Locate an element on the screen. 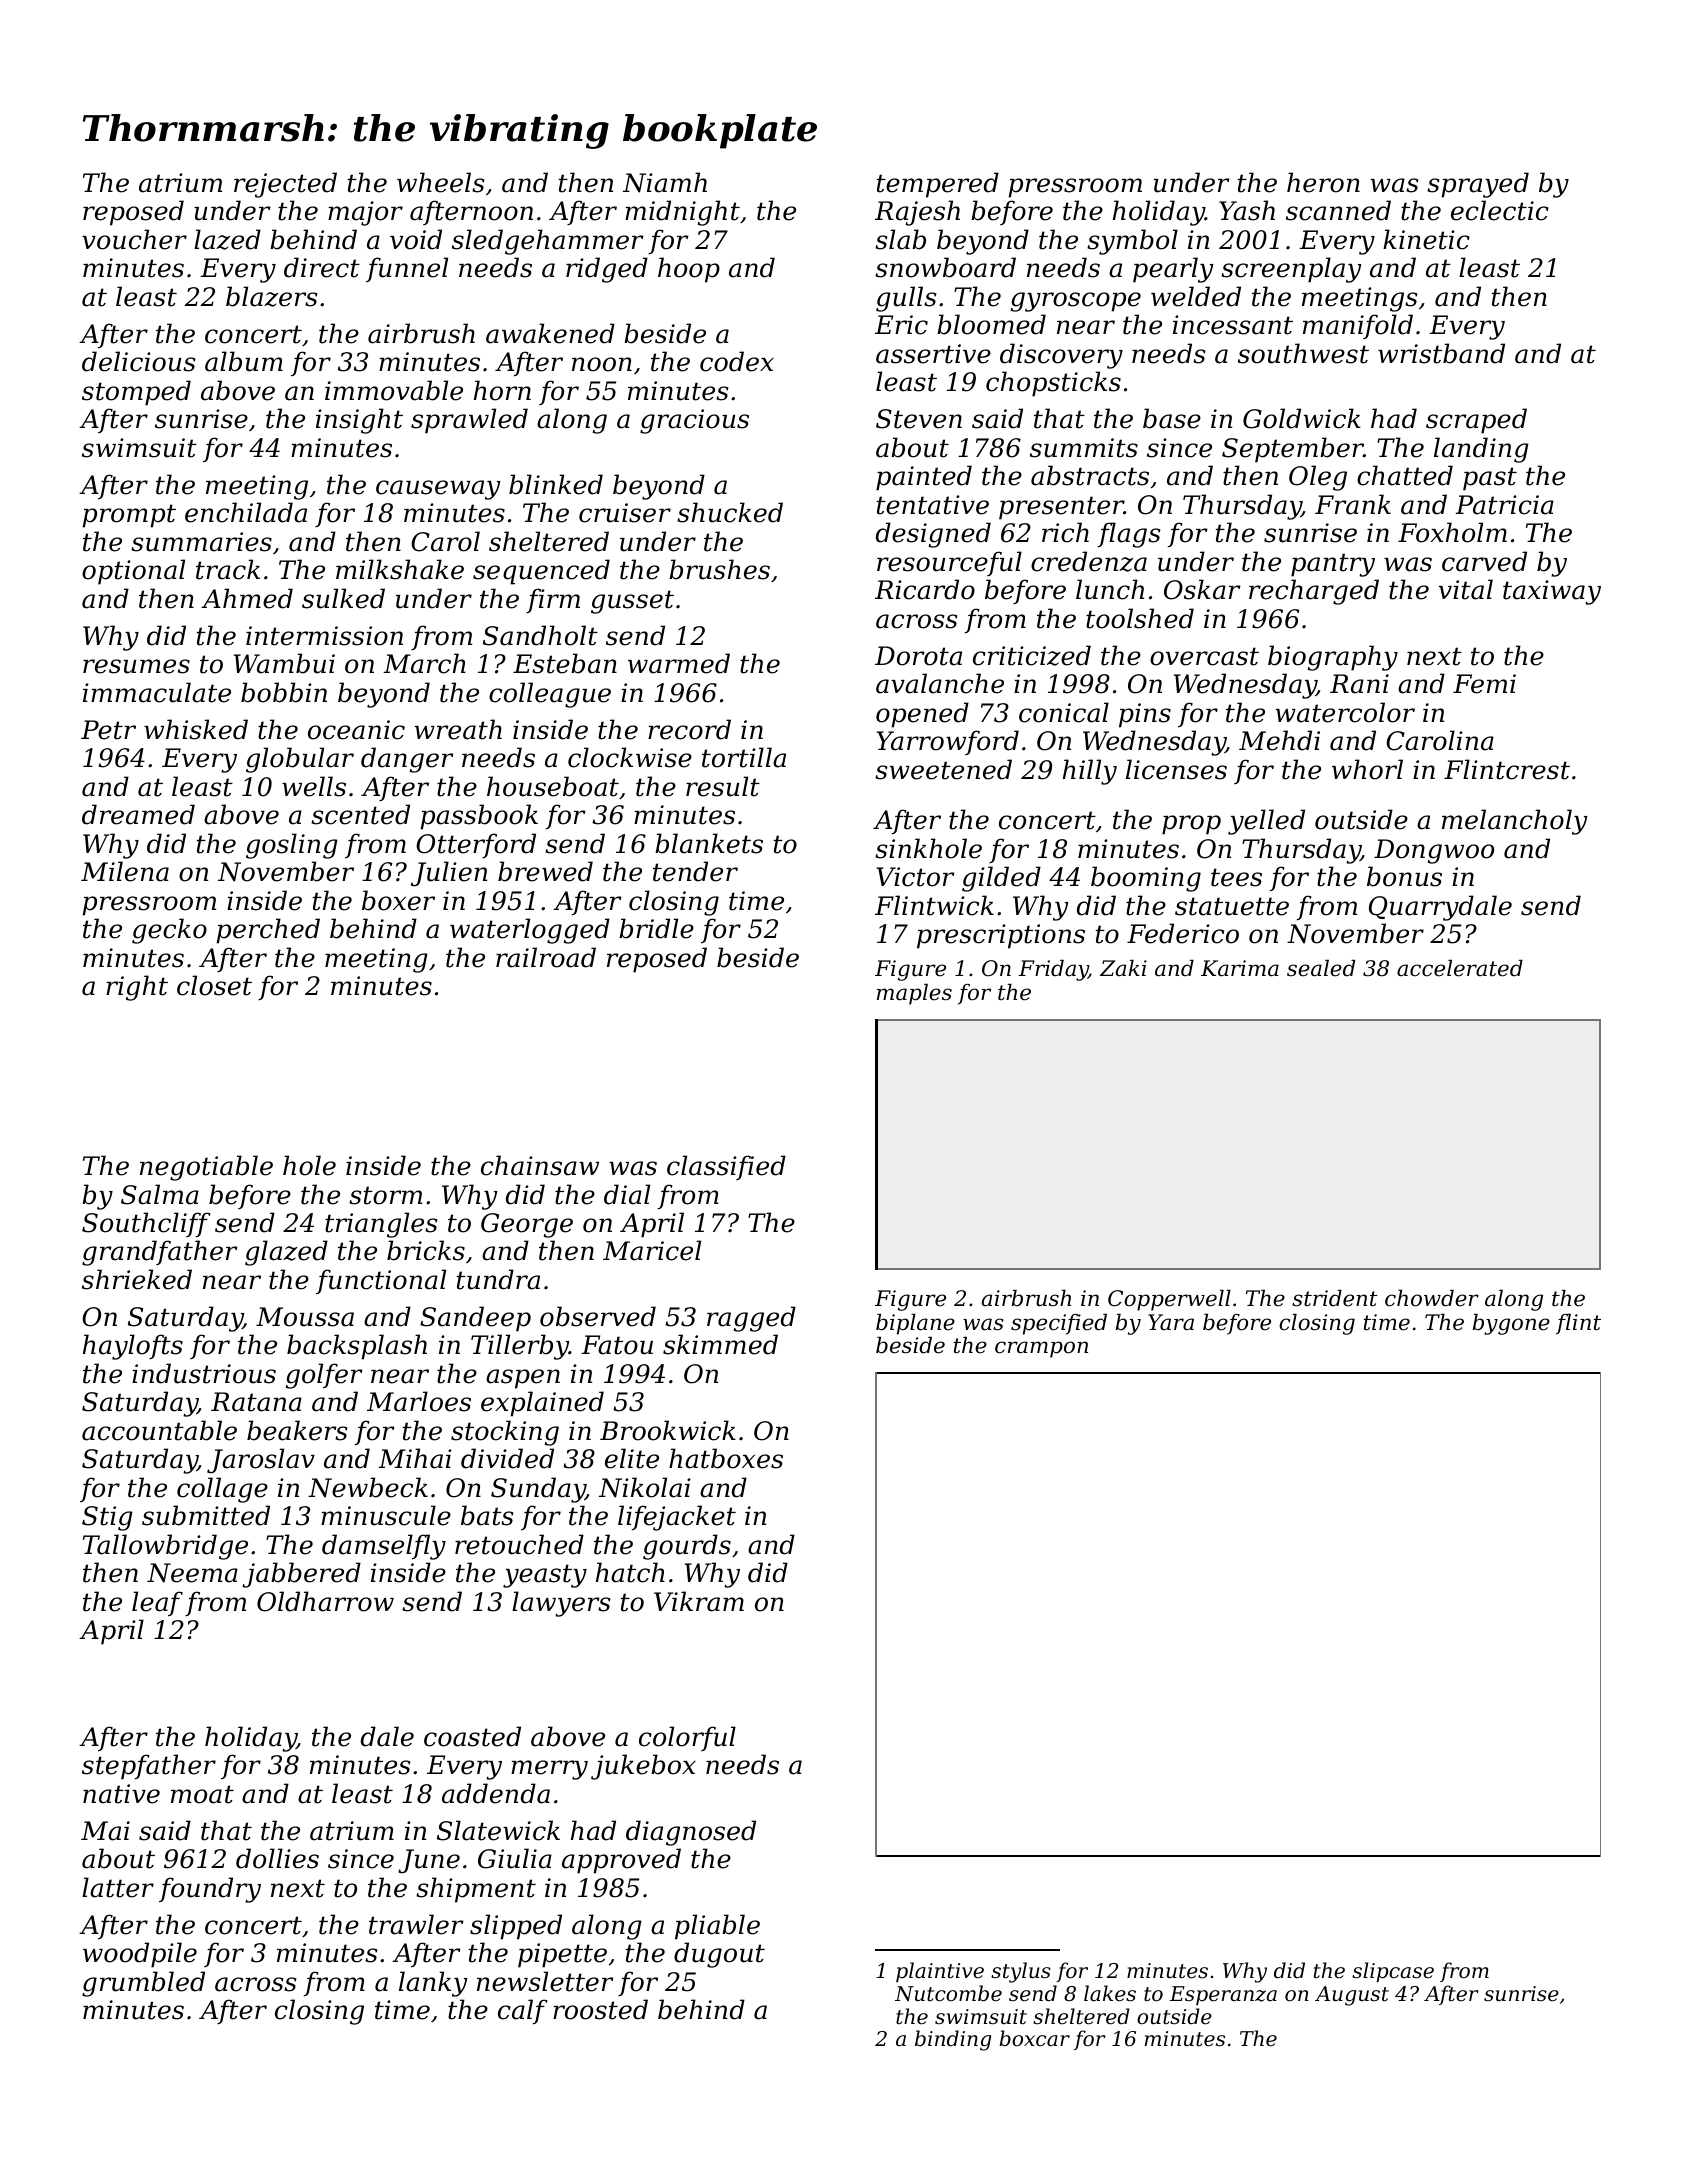 Image resolution: width=1683 pixels, height=2178 pixels. crampon is located at coordinates (1041, 1349).
